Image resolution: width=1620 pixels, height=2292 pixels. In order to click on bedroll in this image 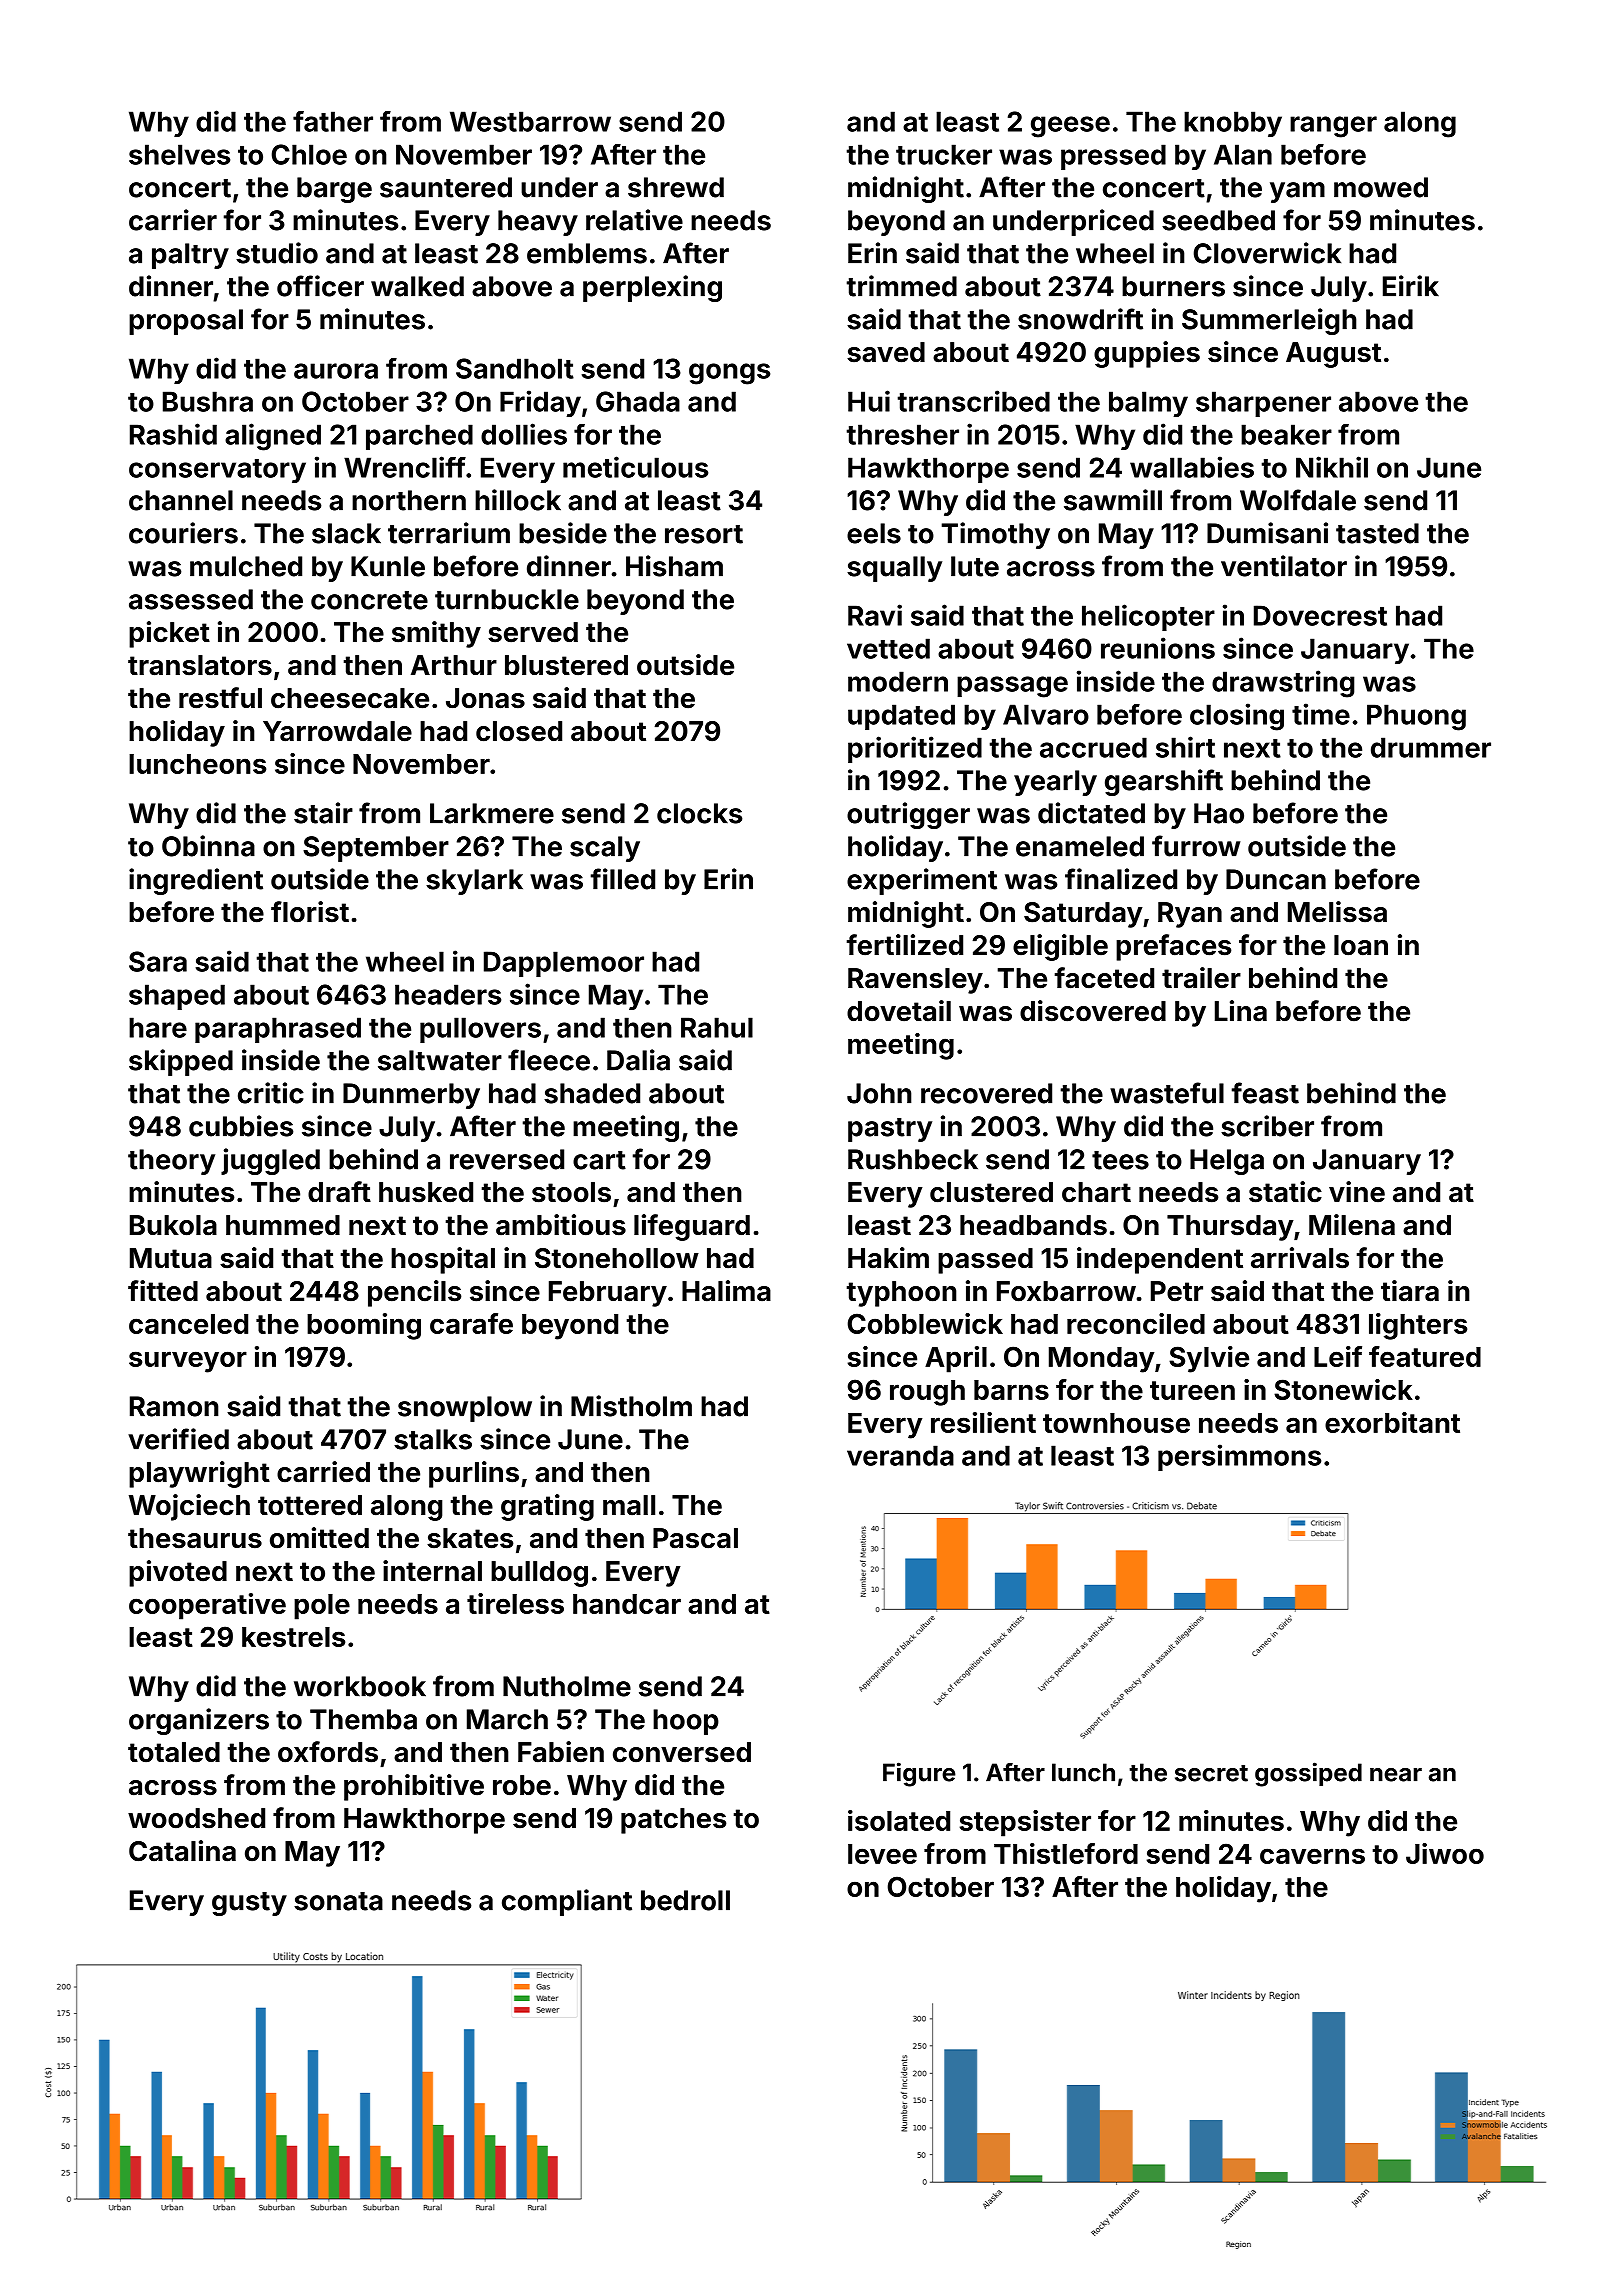, I will do `click(685, 1900)`.
